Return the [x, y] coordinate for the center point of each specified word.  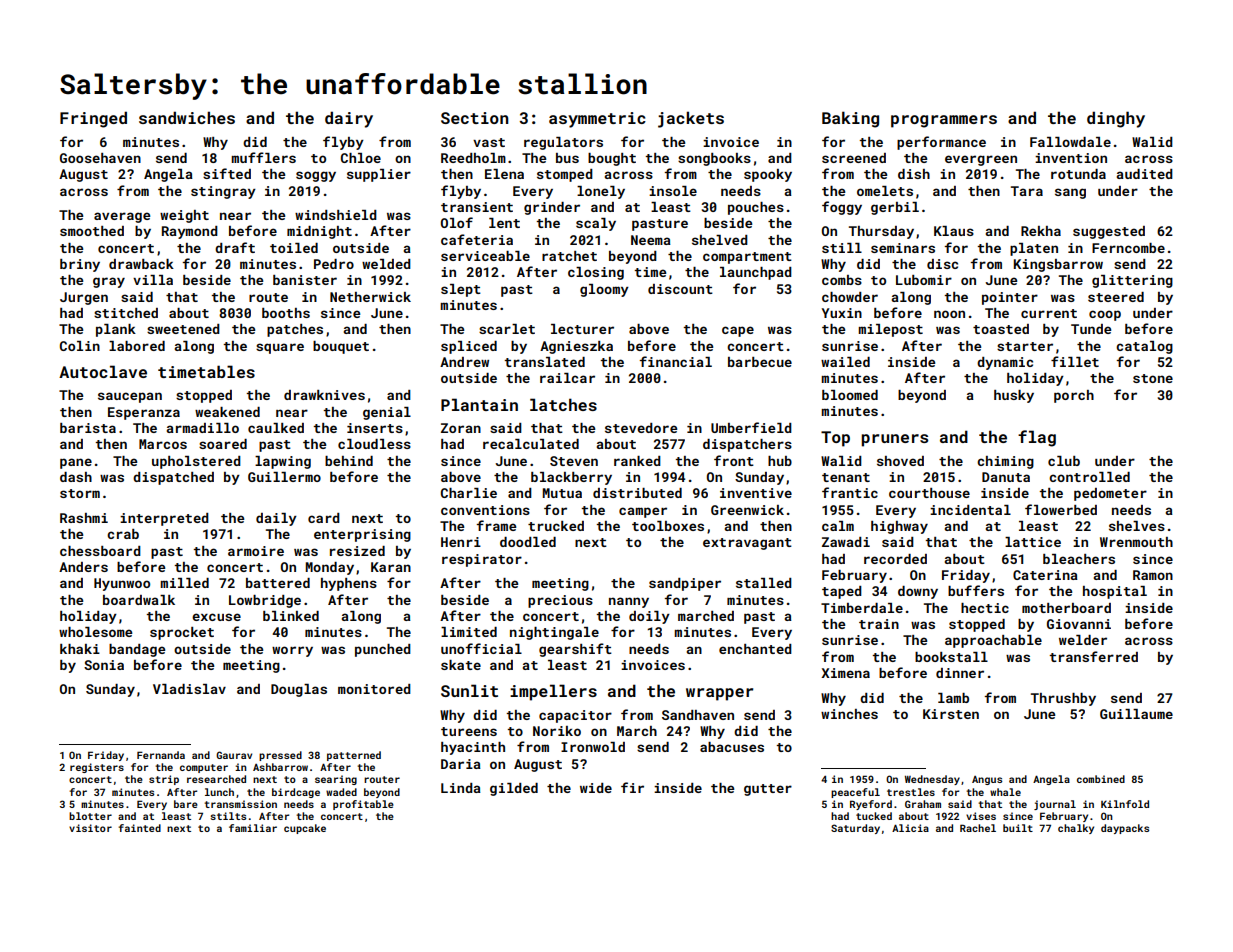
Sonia [104, 665]
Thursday [881, 232]
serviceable [485, 256]
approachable [993, 641]
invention [1071, 158]
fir [632, 787]
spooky [768, 175]
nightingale [554, 633]
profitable [363, 805]
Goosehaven [100, 158]
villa [153, 280]
